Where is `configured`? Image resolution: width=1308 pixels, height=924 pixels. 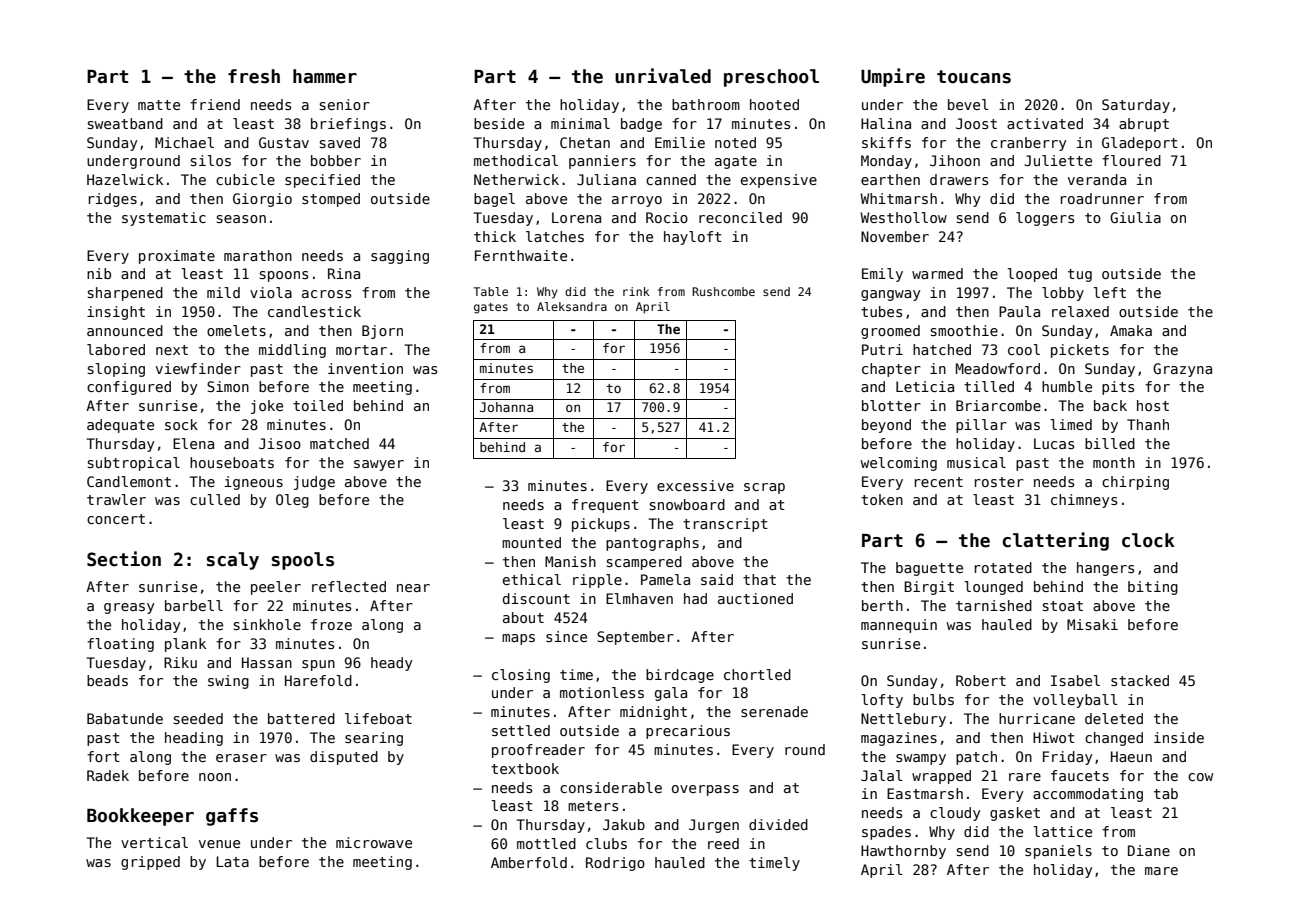
configured is located at coordinates (129, 388).
